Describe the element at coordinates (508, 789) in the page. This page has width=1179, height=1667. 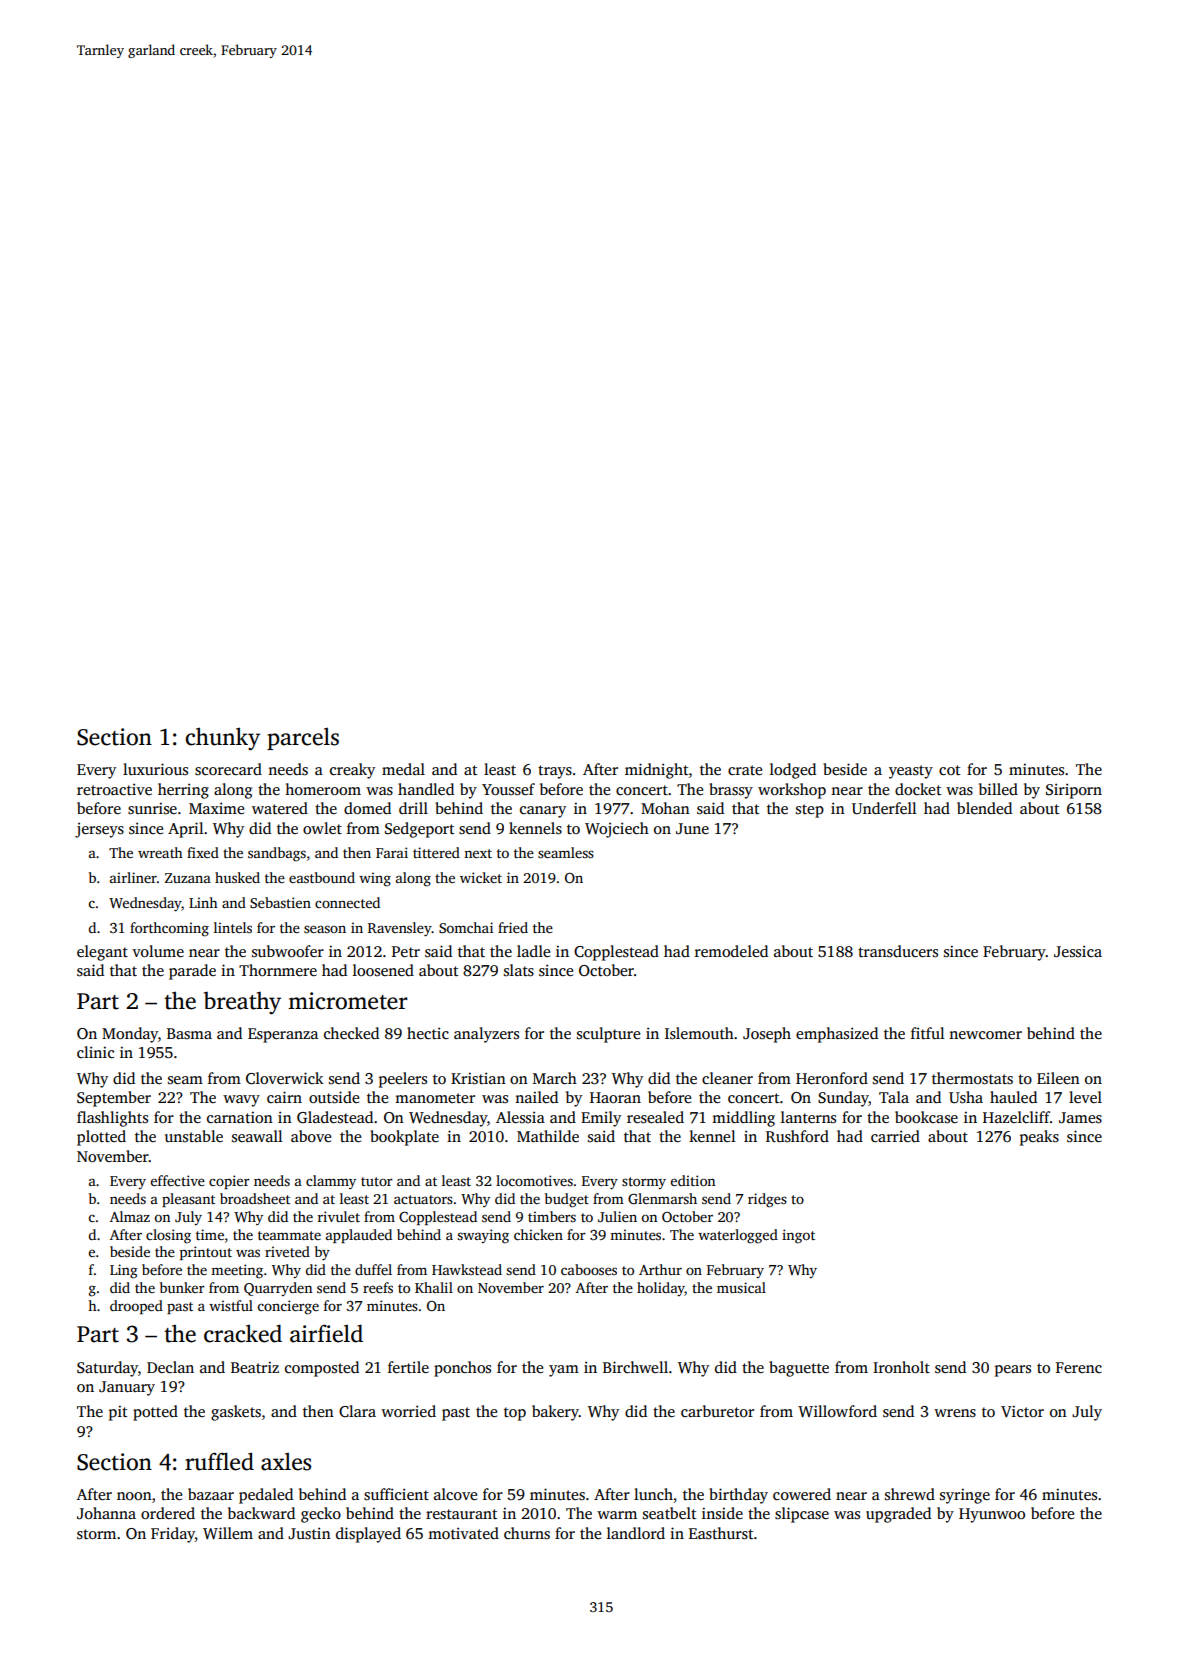
I see `Youssef` at that location.
